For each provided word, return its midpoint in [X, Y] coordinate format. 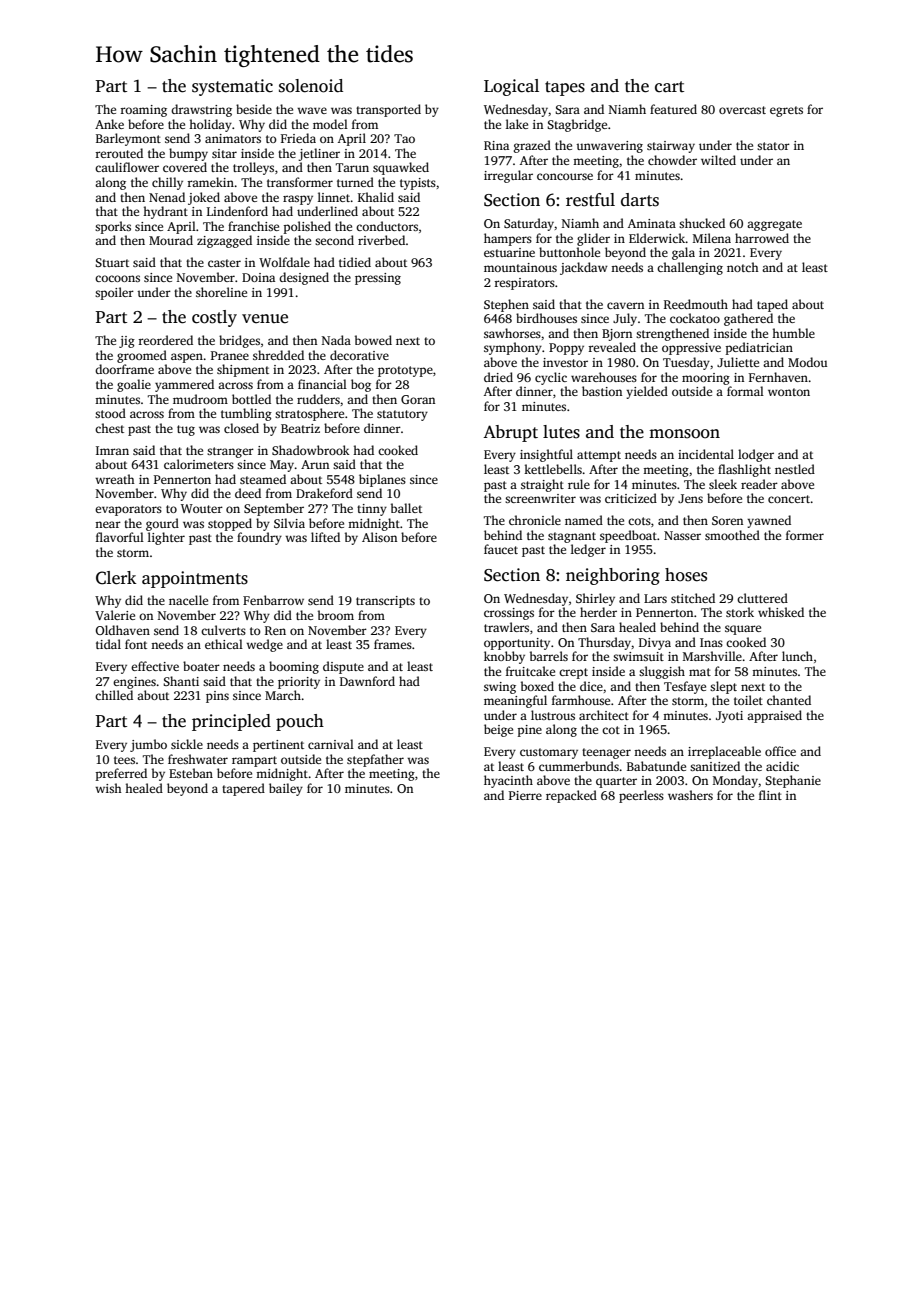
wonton [789, 392]
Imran [112, 450]
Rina [496, 145]
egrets [786, 111]
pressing [378, 279]
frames [393, 644]
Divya [655, 644]
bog [361, 385]
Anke [109, 124]
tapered [243, 789]
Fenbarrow [273, 600]
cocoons [117, 278]
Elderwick [657, 238]
